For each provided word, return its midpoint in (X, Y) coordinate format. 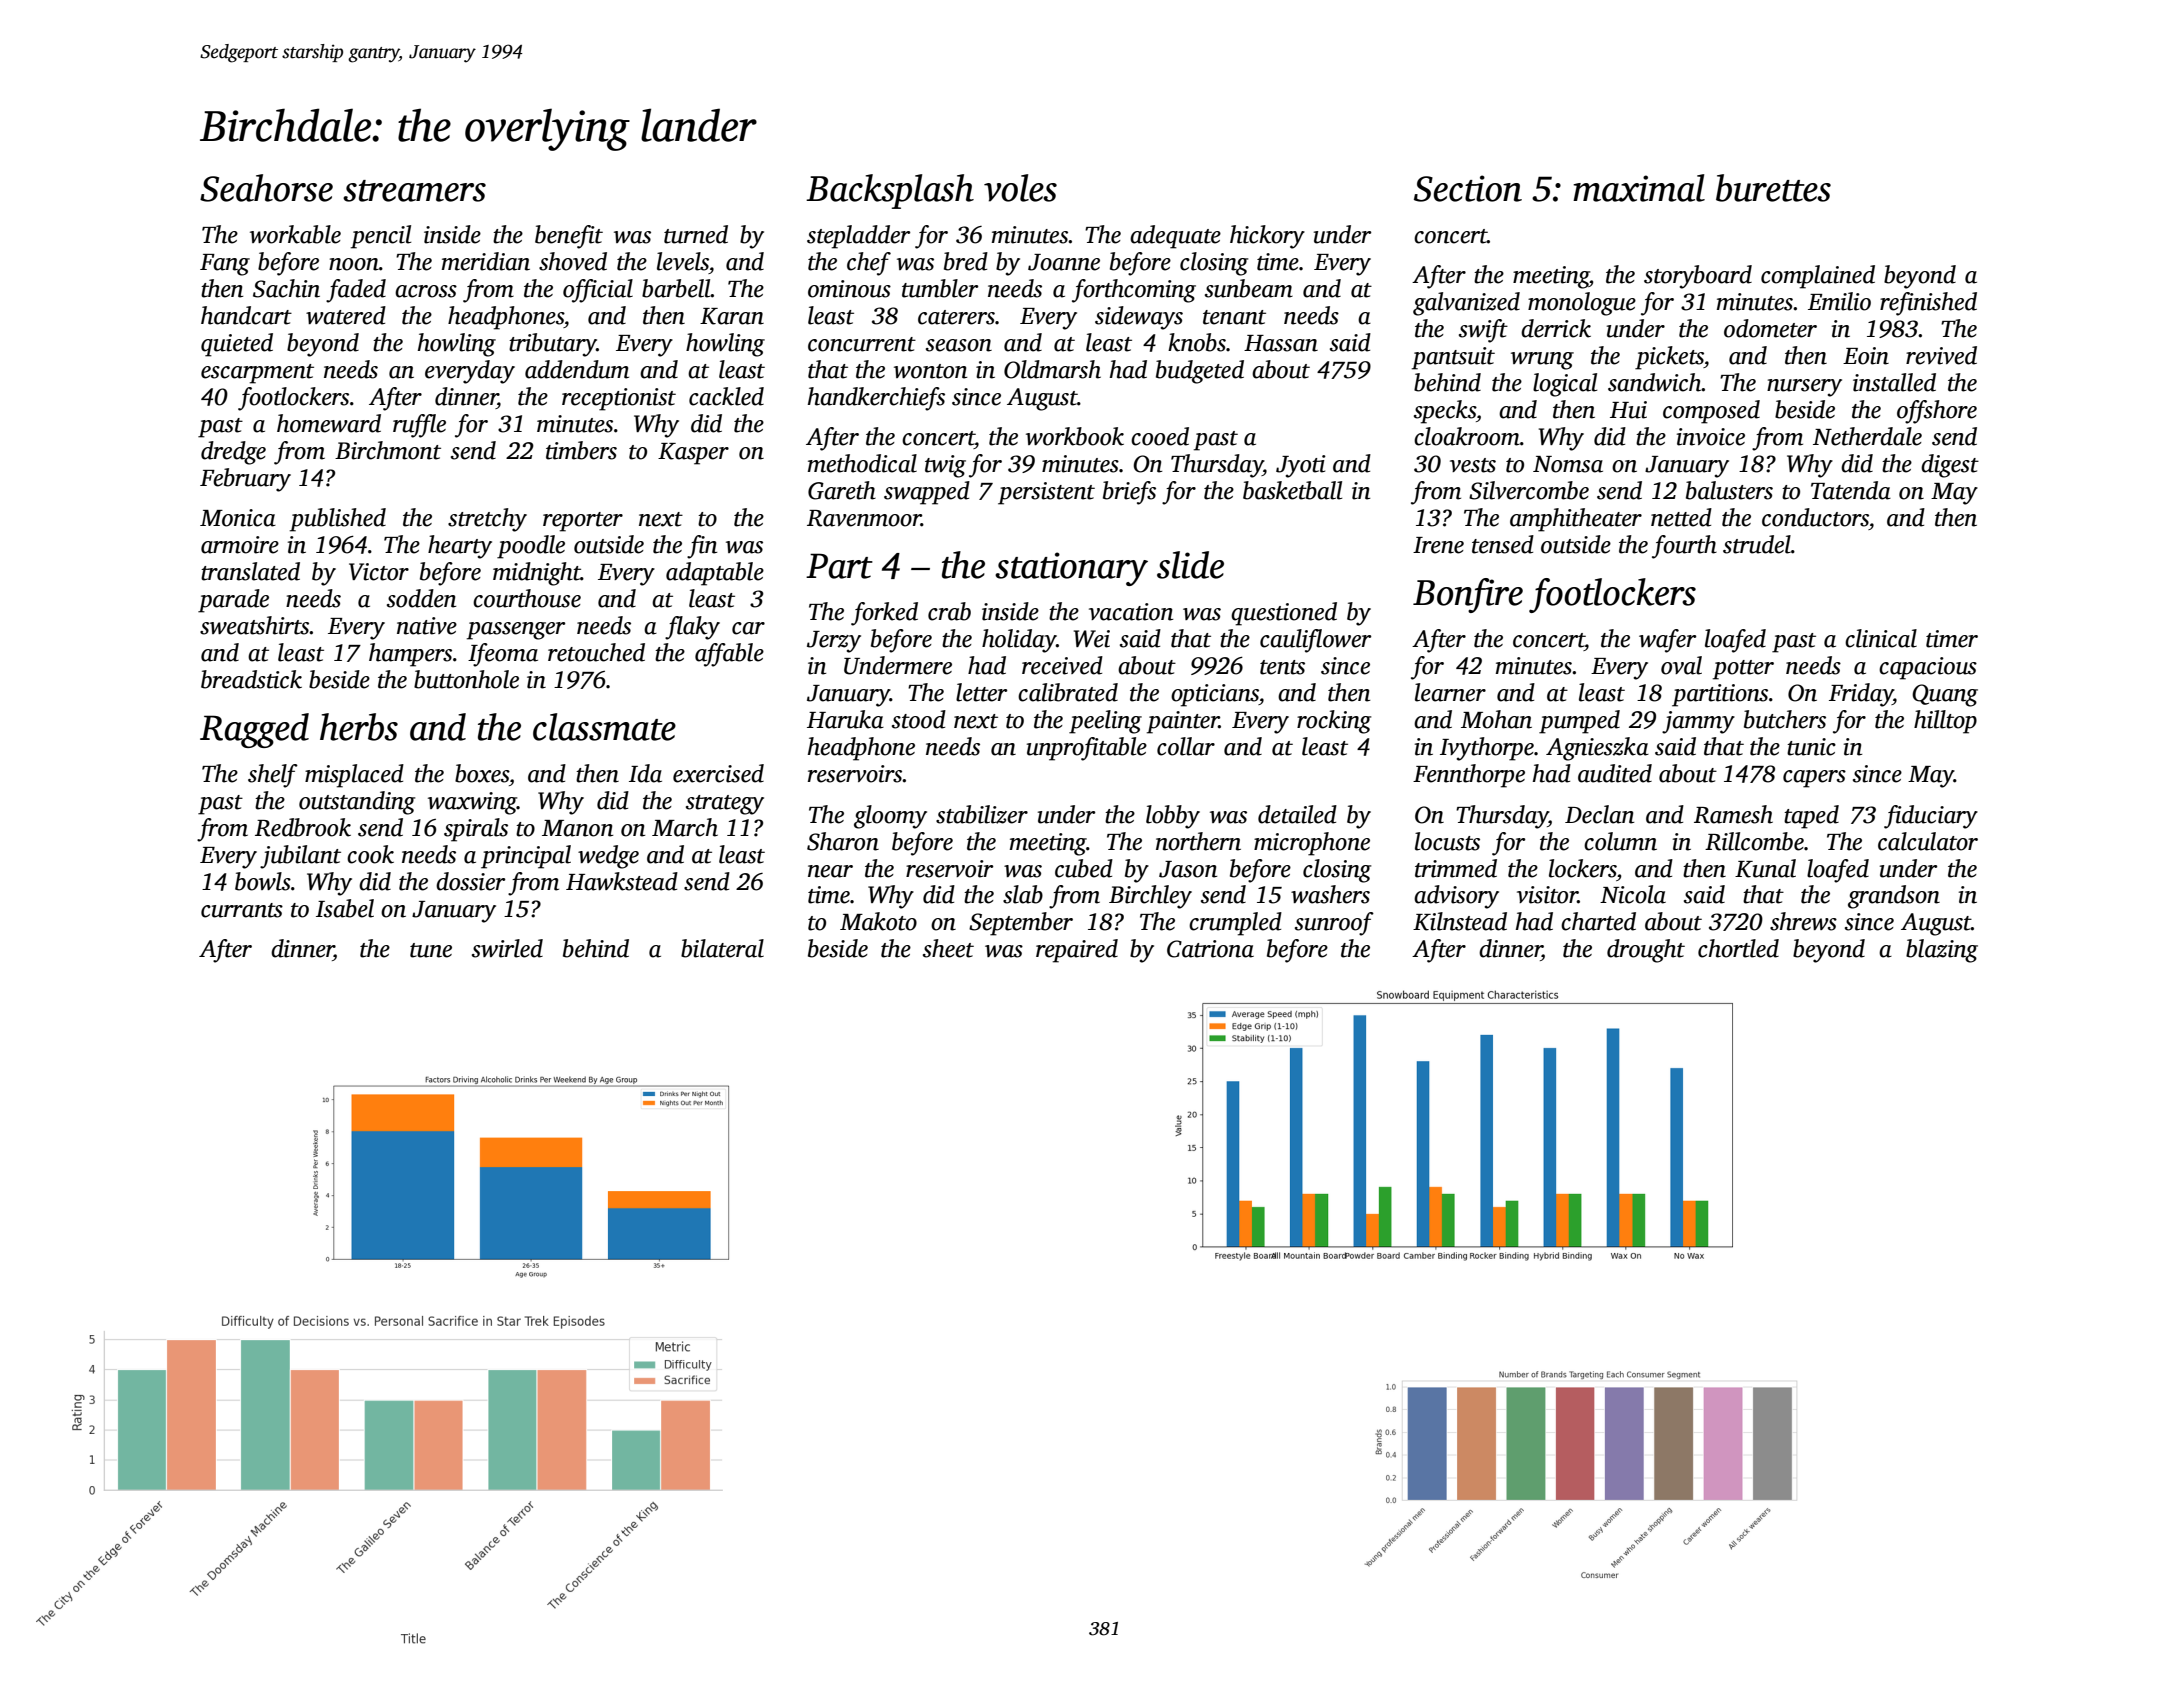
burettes (1773, 188)
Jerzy (834, 642)
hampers (410, 655)
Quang (1945, 695)
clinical (1881, 638)
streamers (414, 191)
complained (1818, 277)
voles (1020, 188)
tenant (1234, 317)
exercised (718, 773)
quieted (237, 345)
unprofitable (1087, 749)
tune (431, 950)
